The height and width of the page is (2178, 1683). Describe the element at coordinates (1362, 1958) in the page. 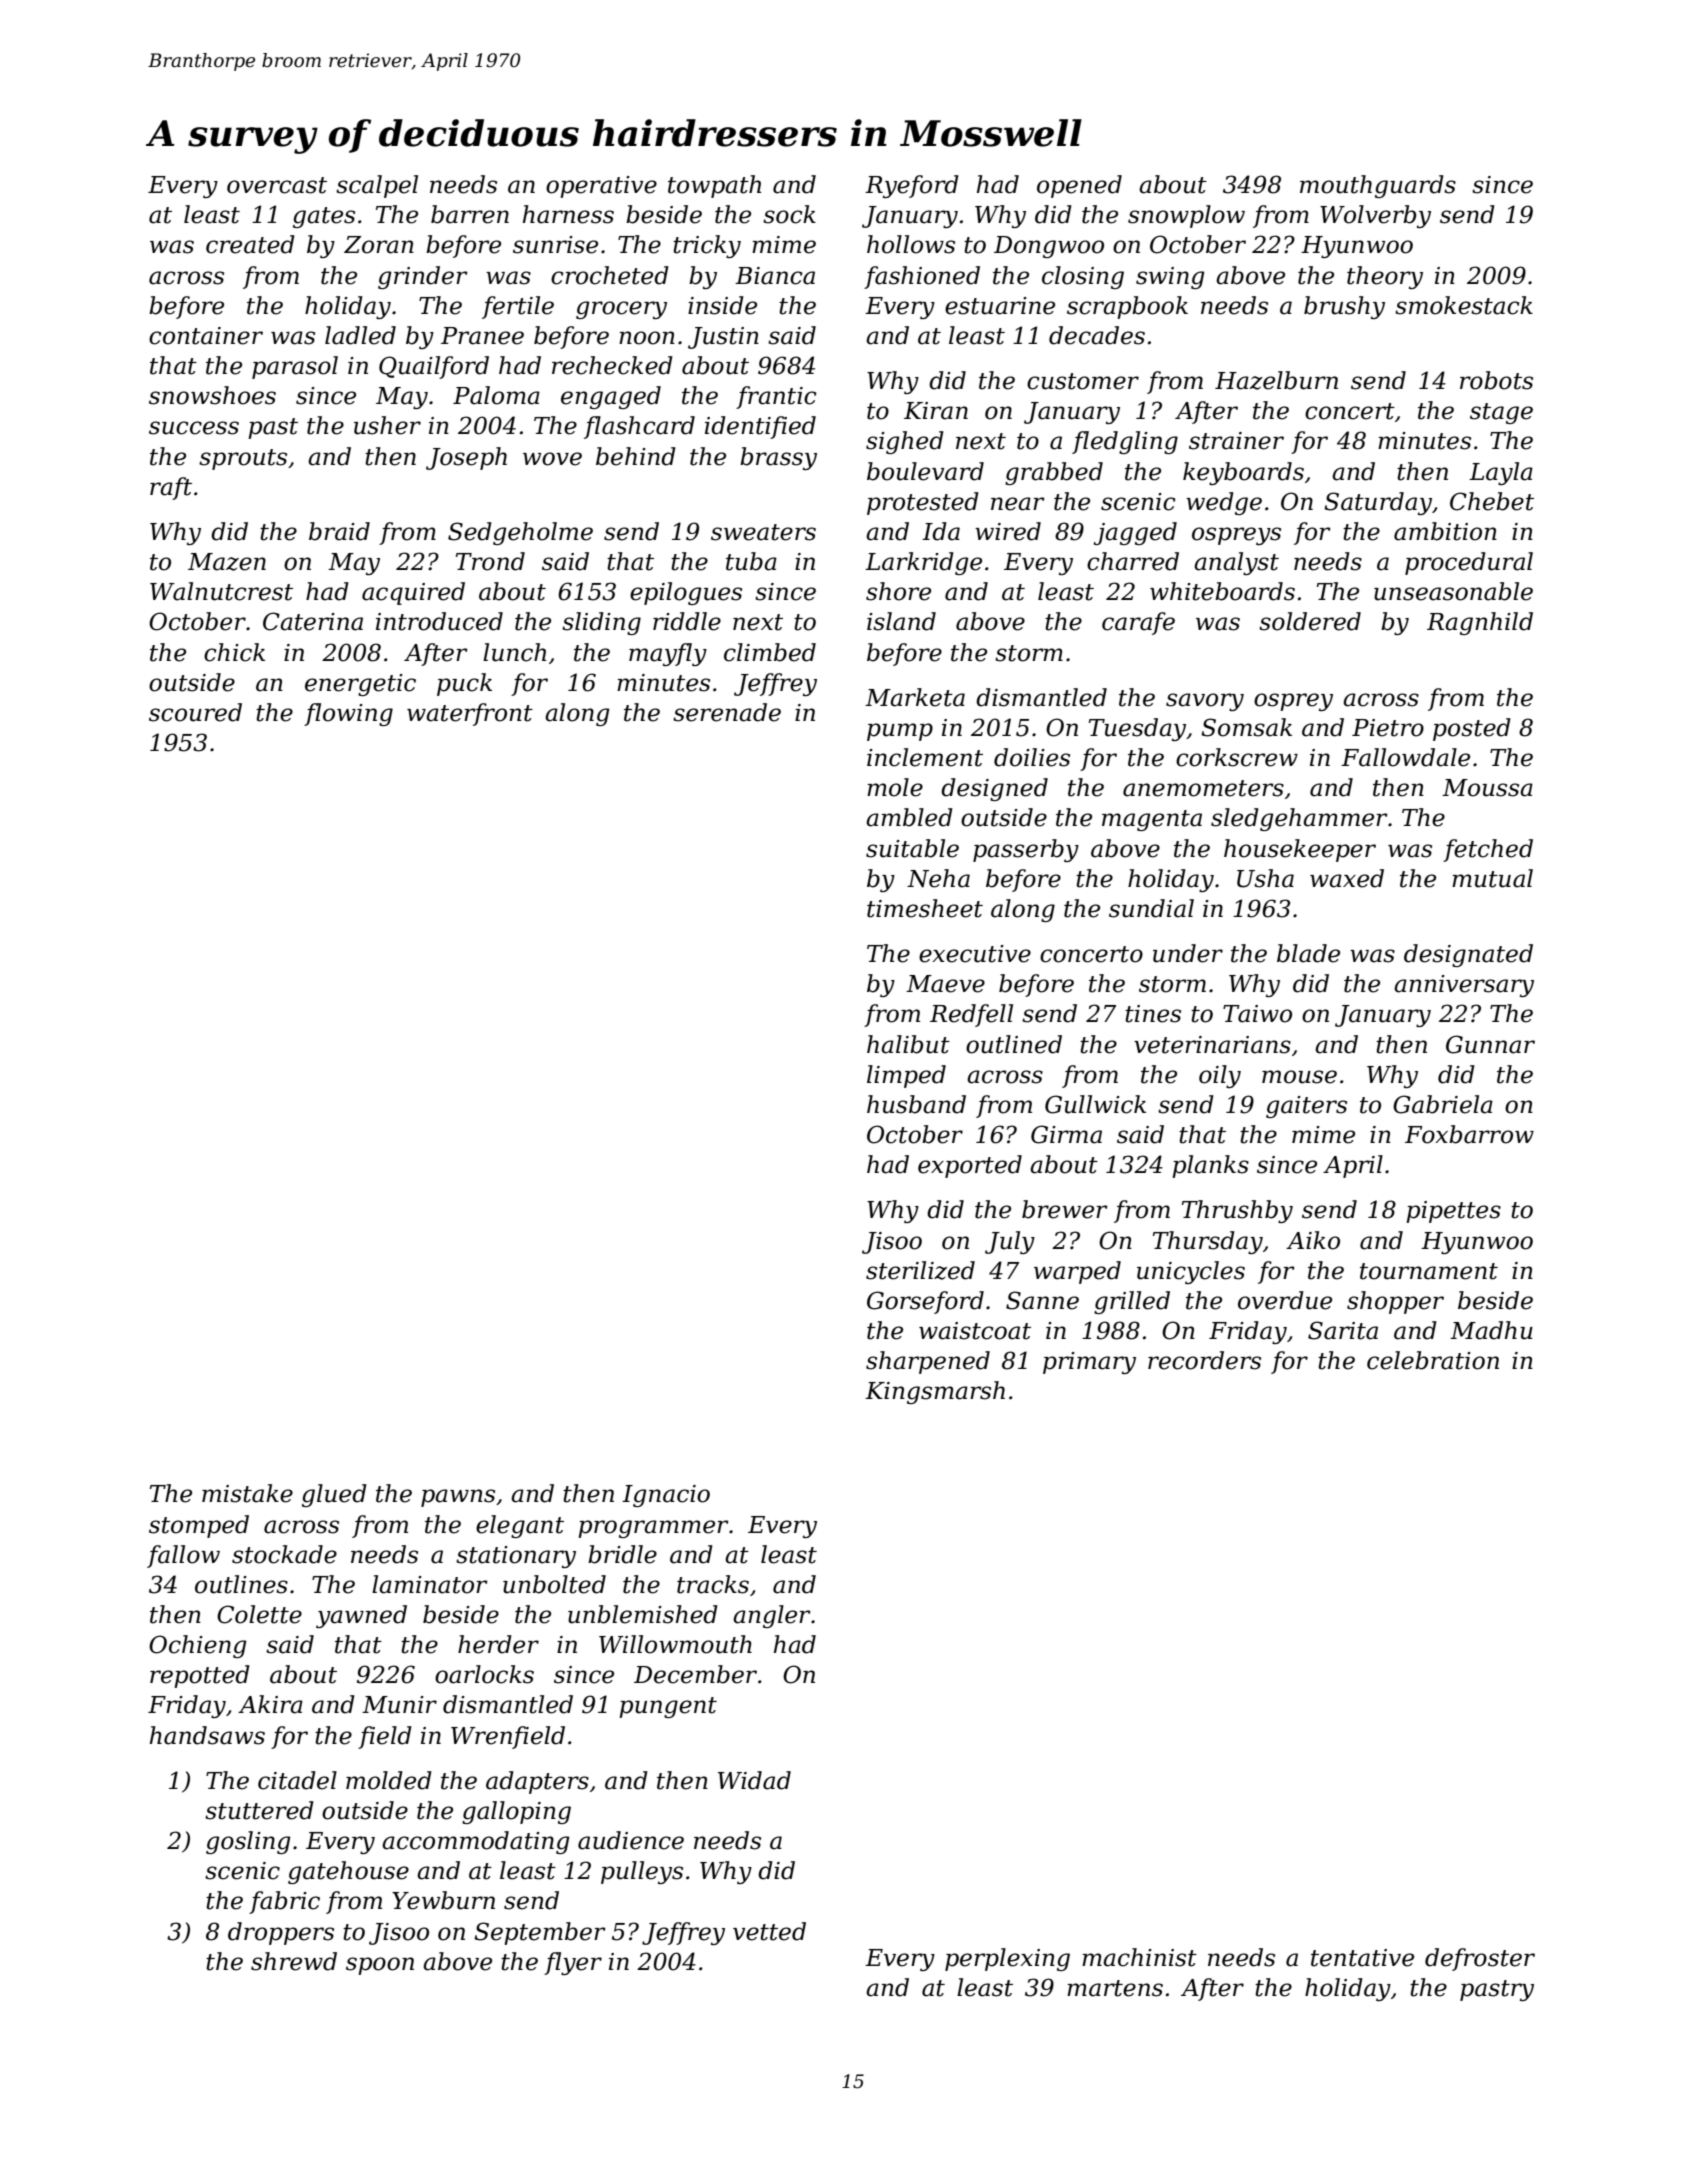

I see `tentative` at that location.
